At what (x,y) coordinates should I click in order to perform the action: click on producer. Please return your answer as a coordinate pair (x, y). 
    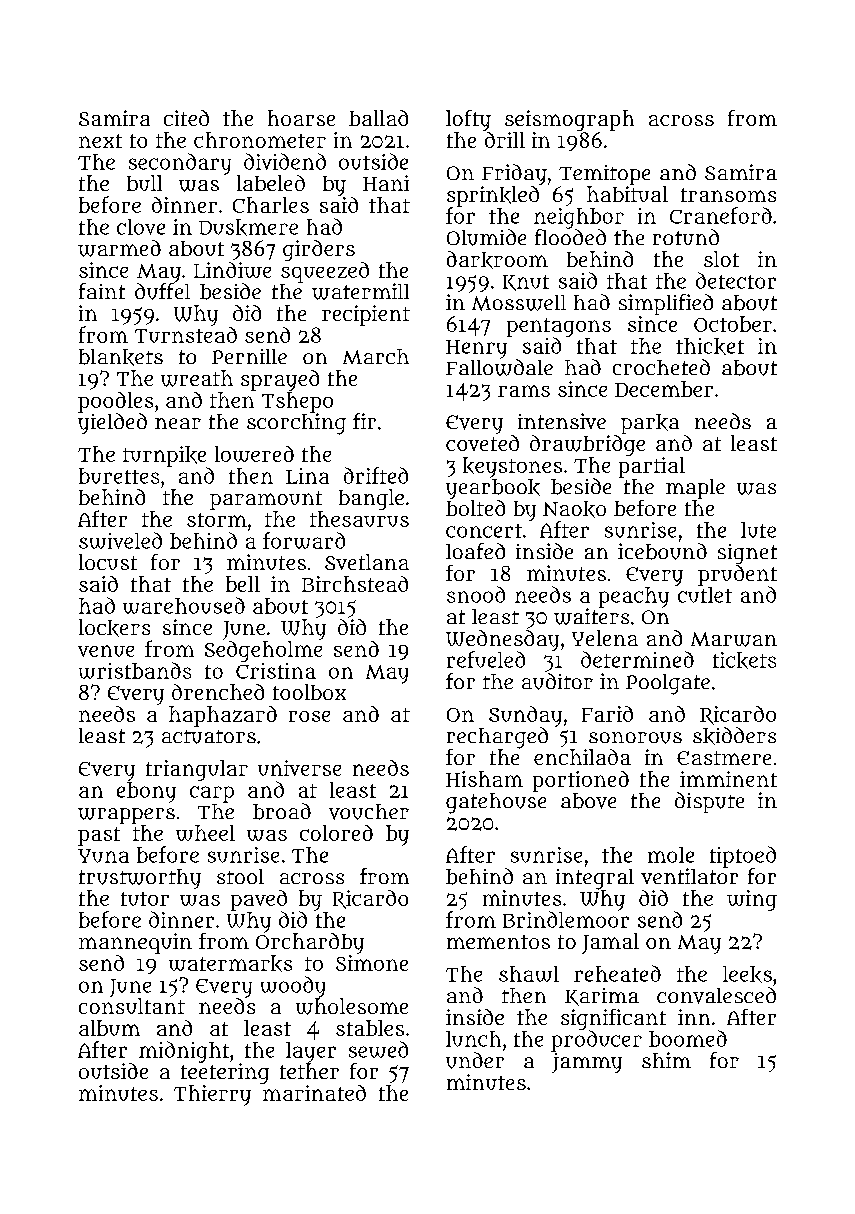
    Looking at the image, I should click on (596, 1041).
